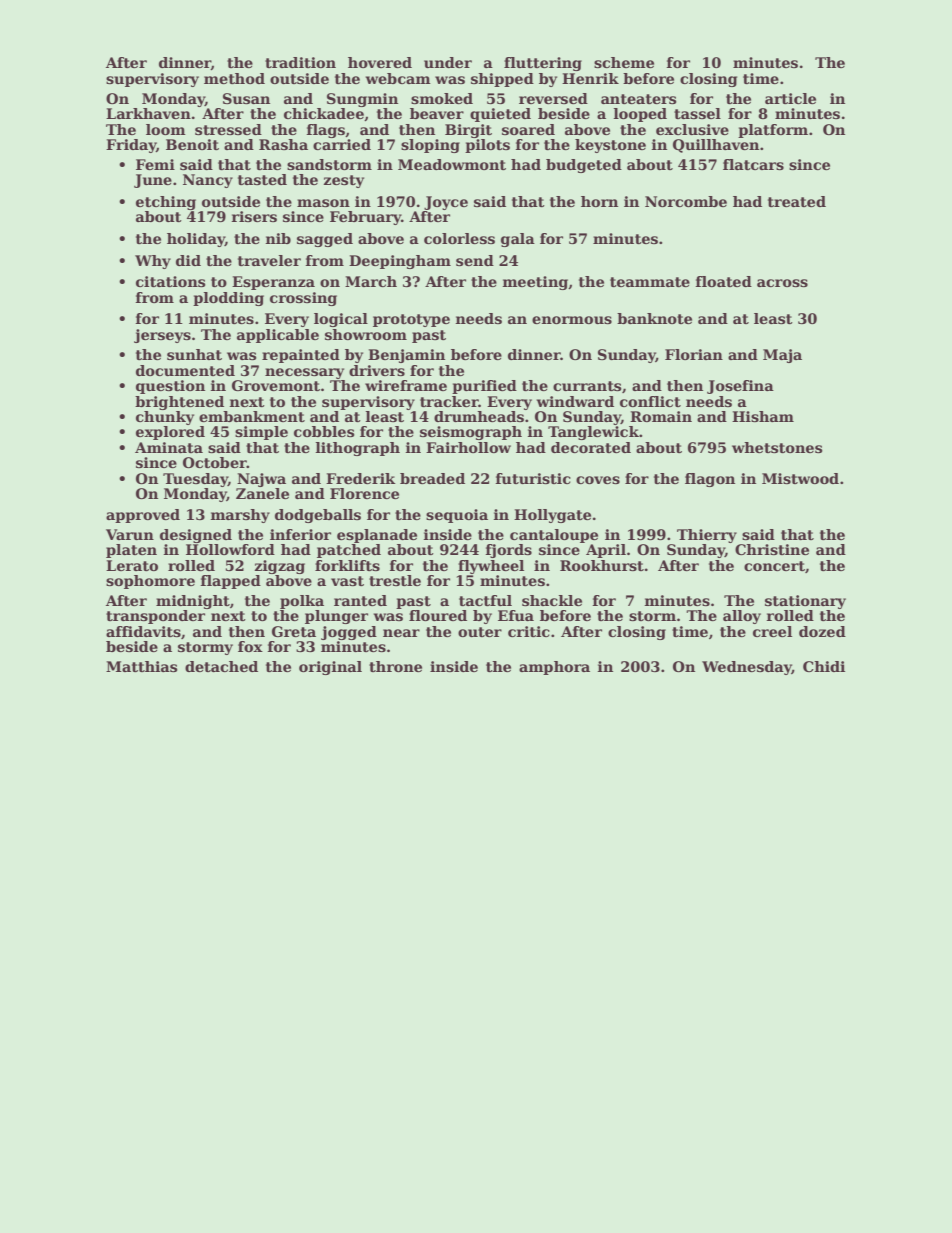 This screenshot has height=1233, width=952. What do you see at coordinates (650, 282) in the screenshot?
I see `teammate` at bounding box center [650, 282].
